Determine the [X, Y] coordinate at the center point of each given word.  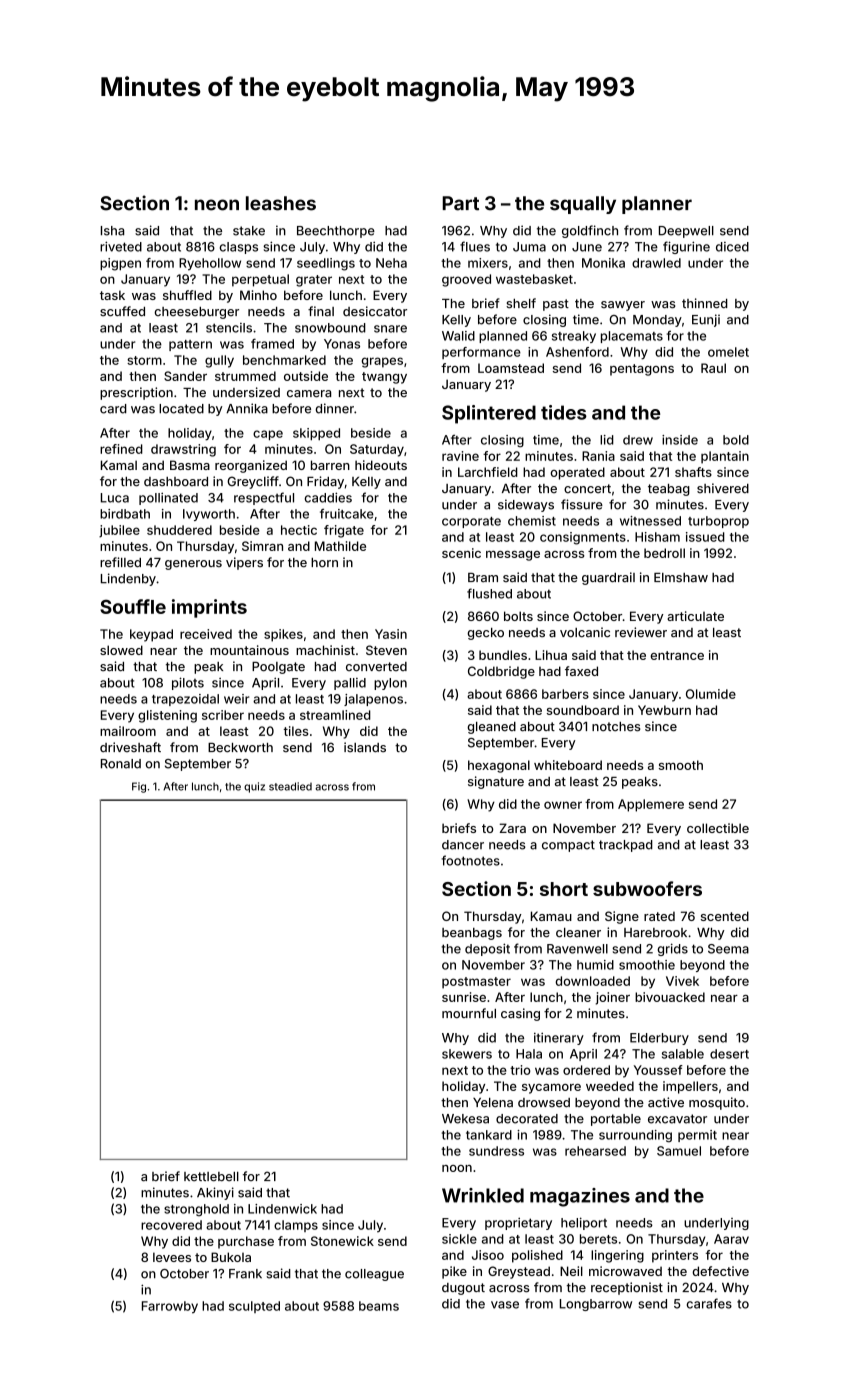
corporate [471, 522]
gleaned [491, 728]
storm [144, 360]
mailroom [128, 731]
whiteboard [568, 765]
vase [505, 1305]
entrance [677, 655]
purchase [246, 1242]
